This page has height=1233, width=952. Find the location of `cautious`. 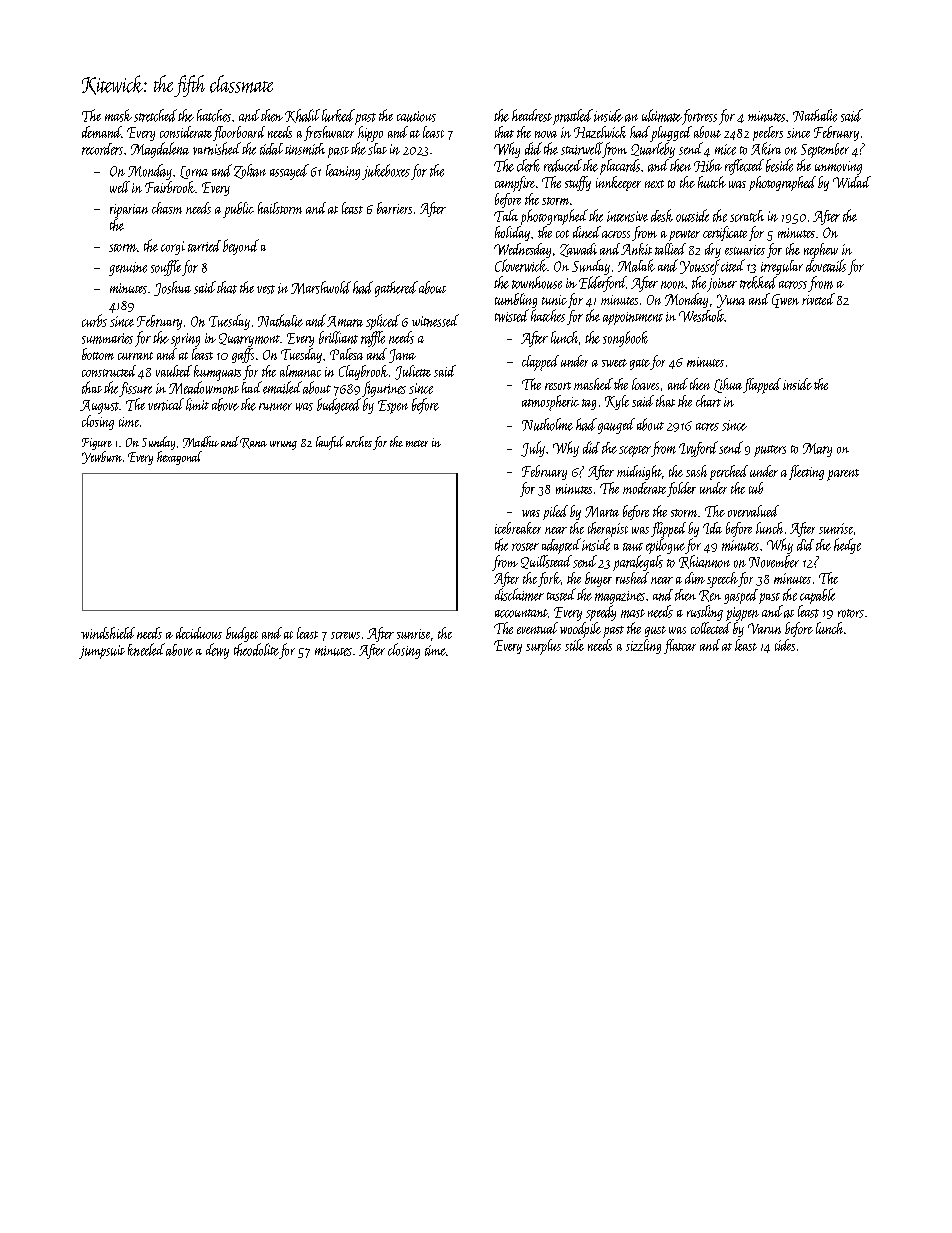

cautious is located at coordinates (416, 116).
